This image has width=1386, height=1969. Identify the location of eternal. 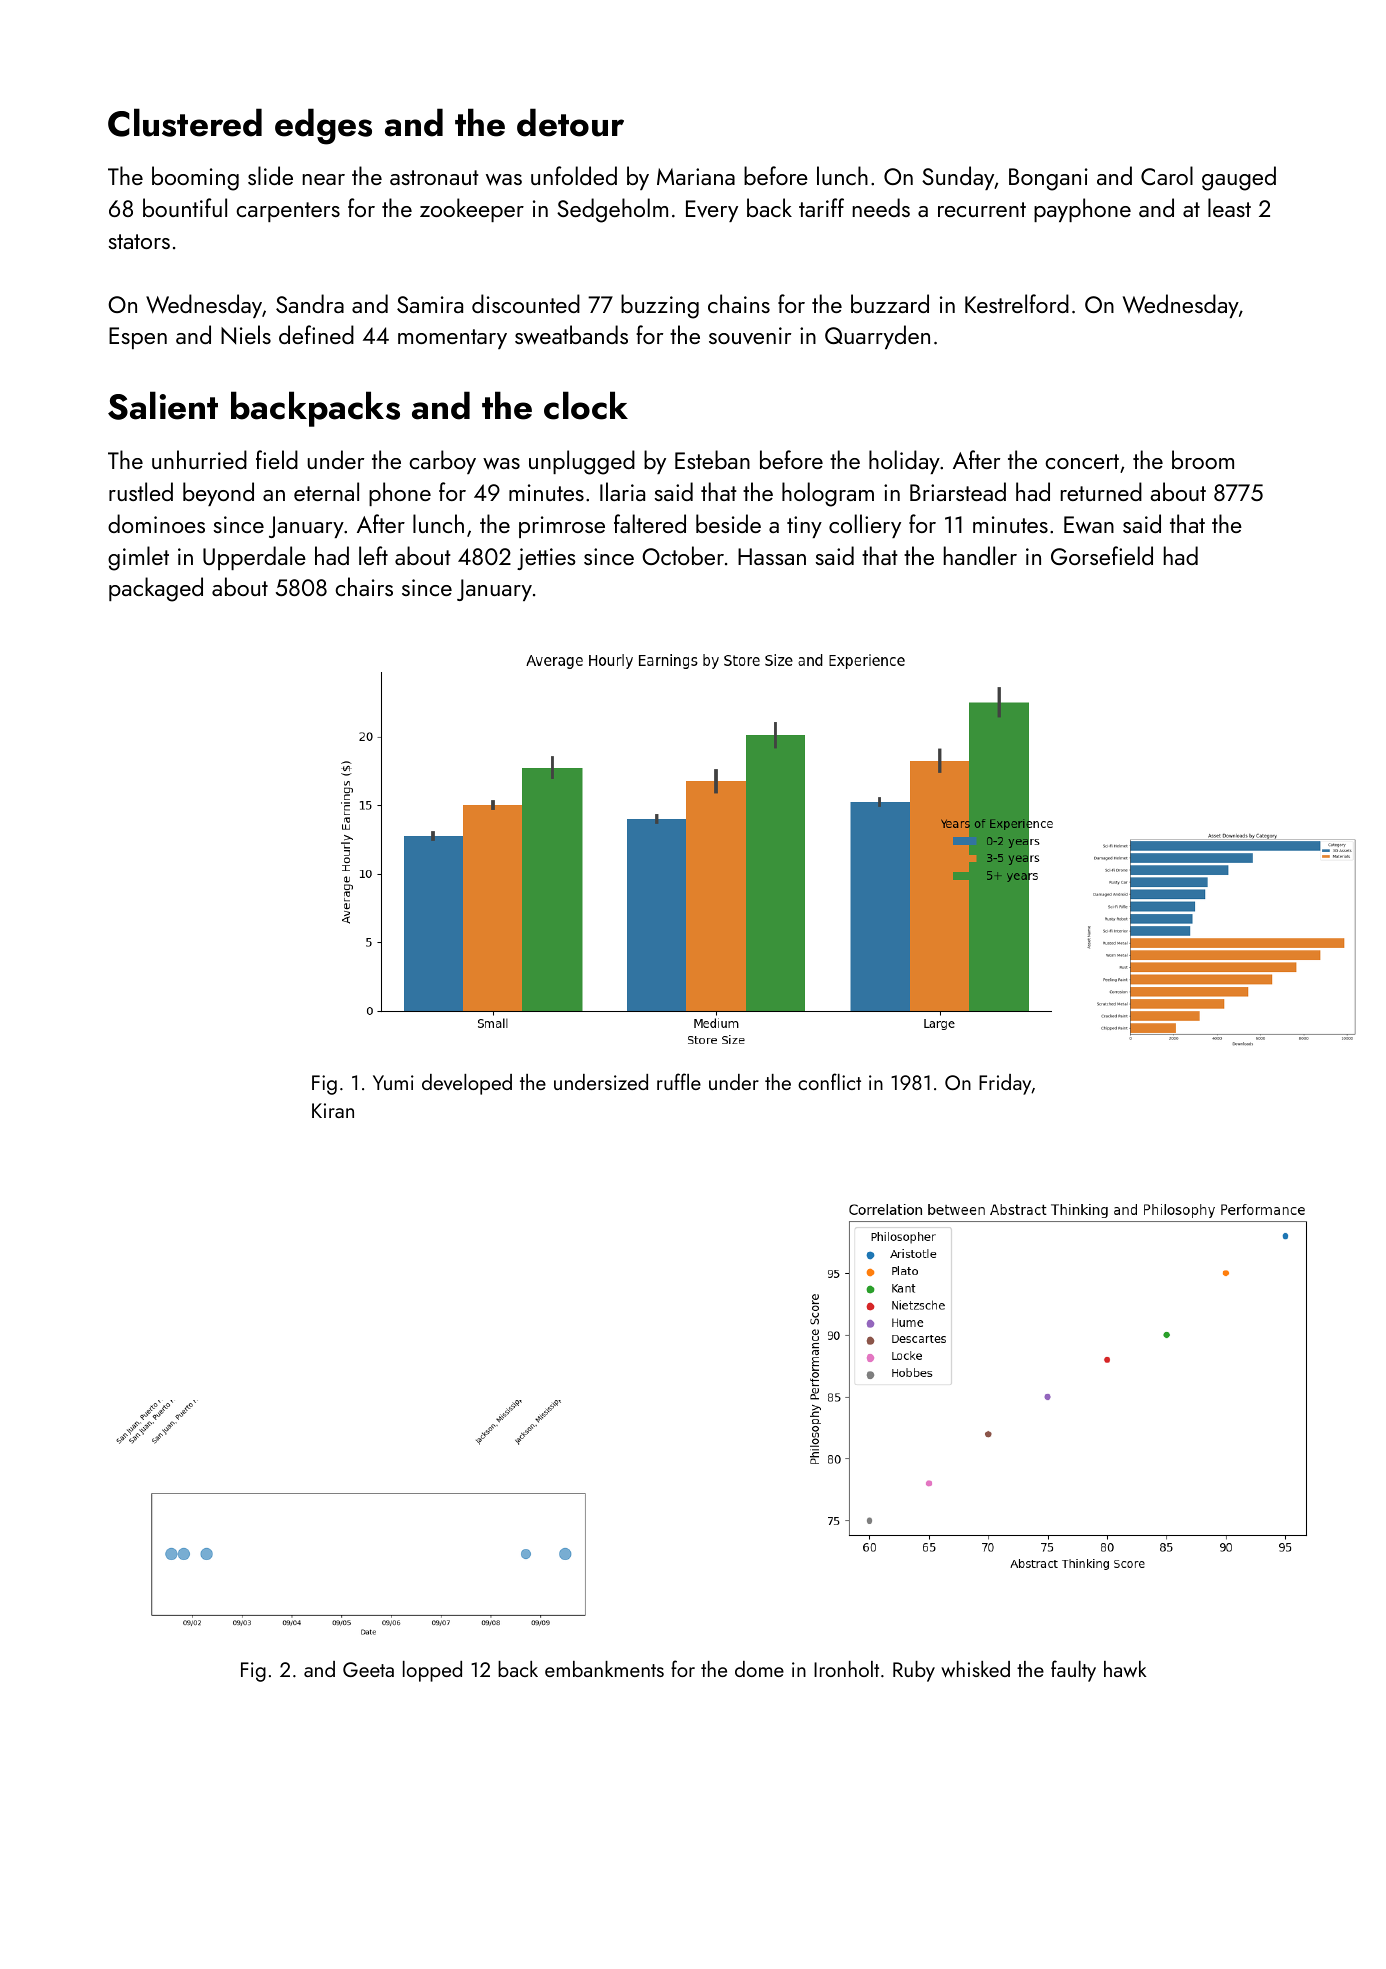
(326, 491).
